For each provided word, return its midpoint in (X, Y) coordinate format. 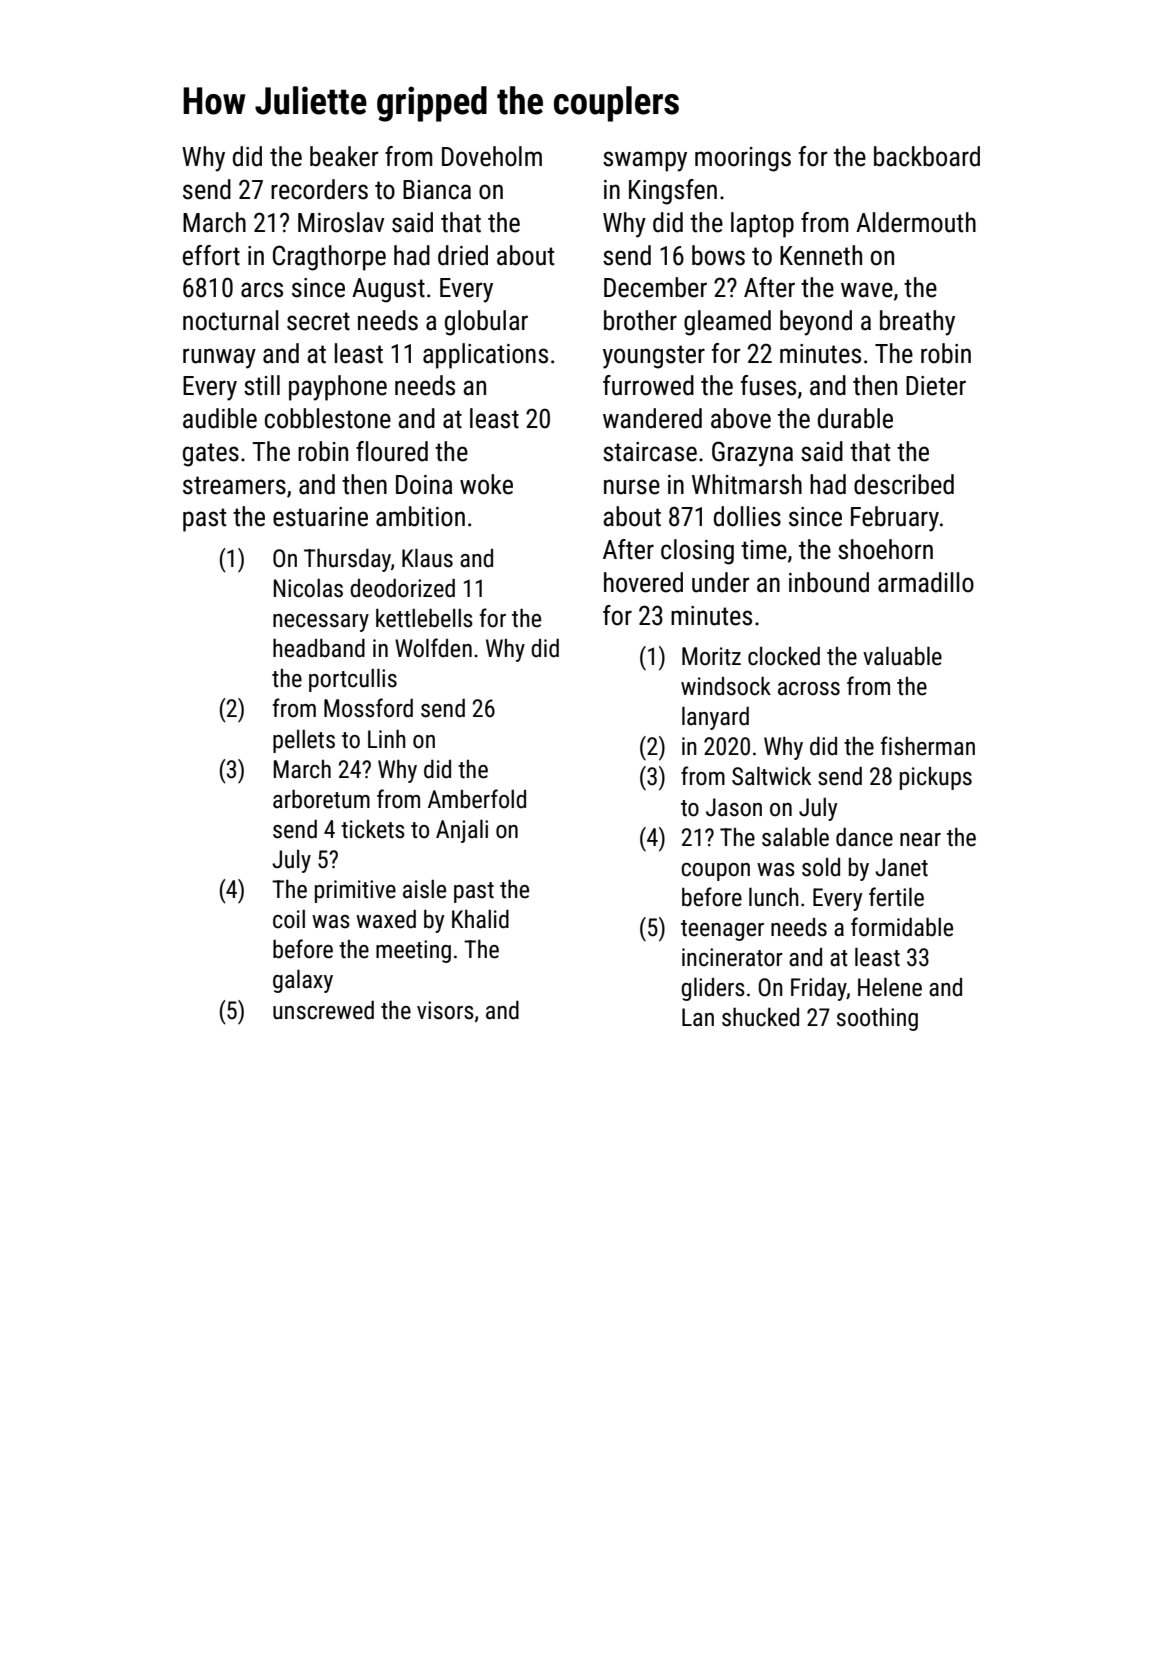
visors (445, 1010)
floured (392, 451)
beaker (344, 156)
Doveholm (492, 156)
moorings (743, 159)
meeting (413, 951)
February (895, 519)
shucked (760, 1017)
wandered (652, 418)
